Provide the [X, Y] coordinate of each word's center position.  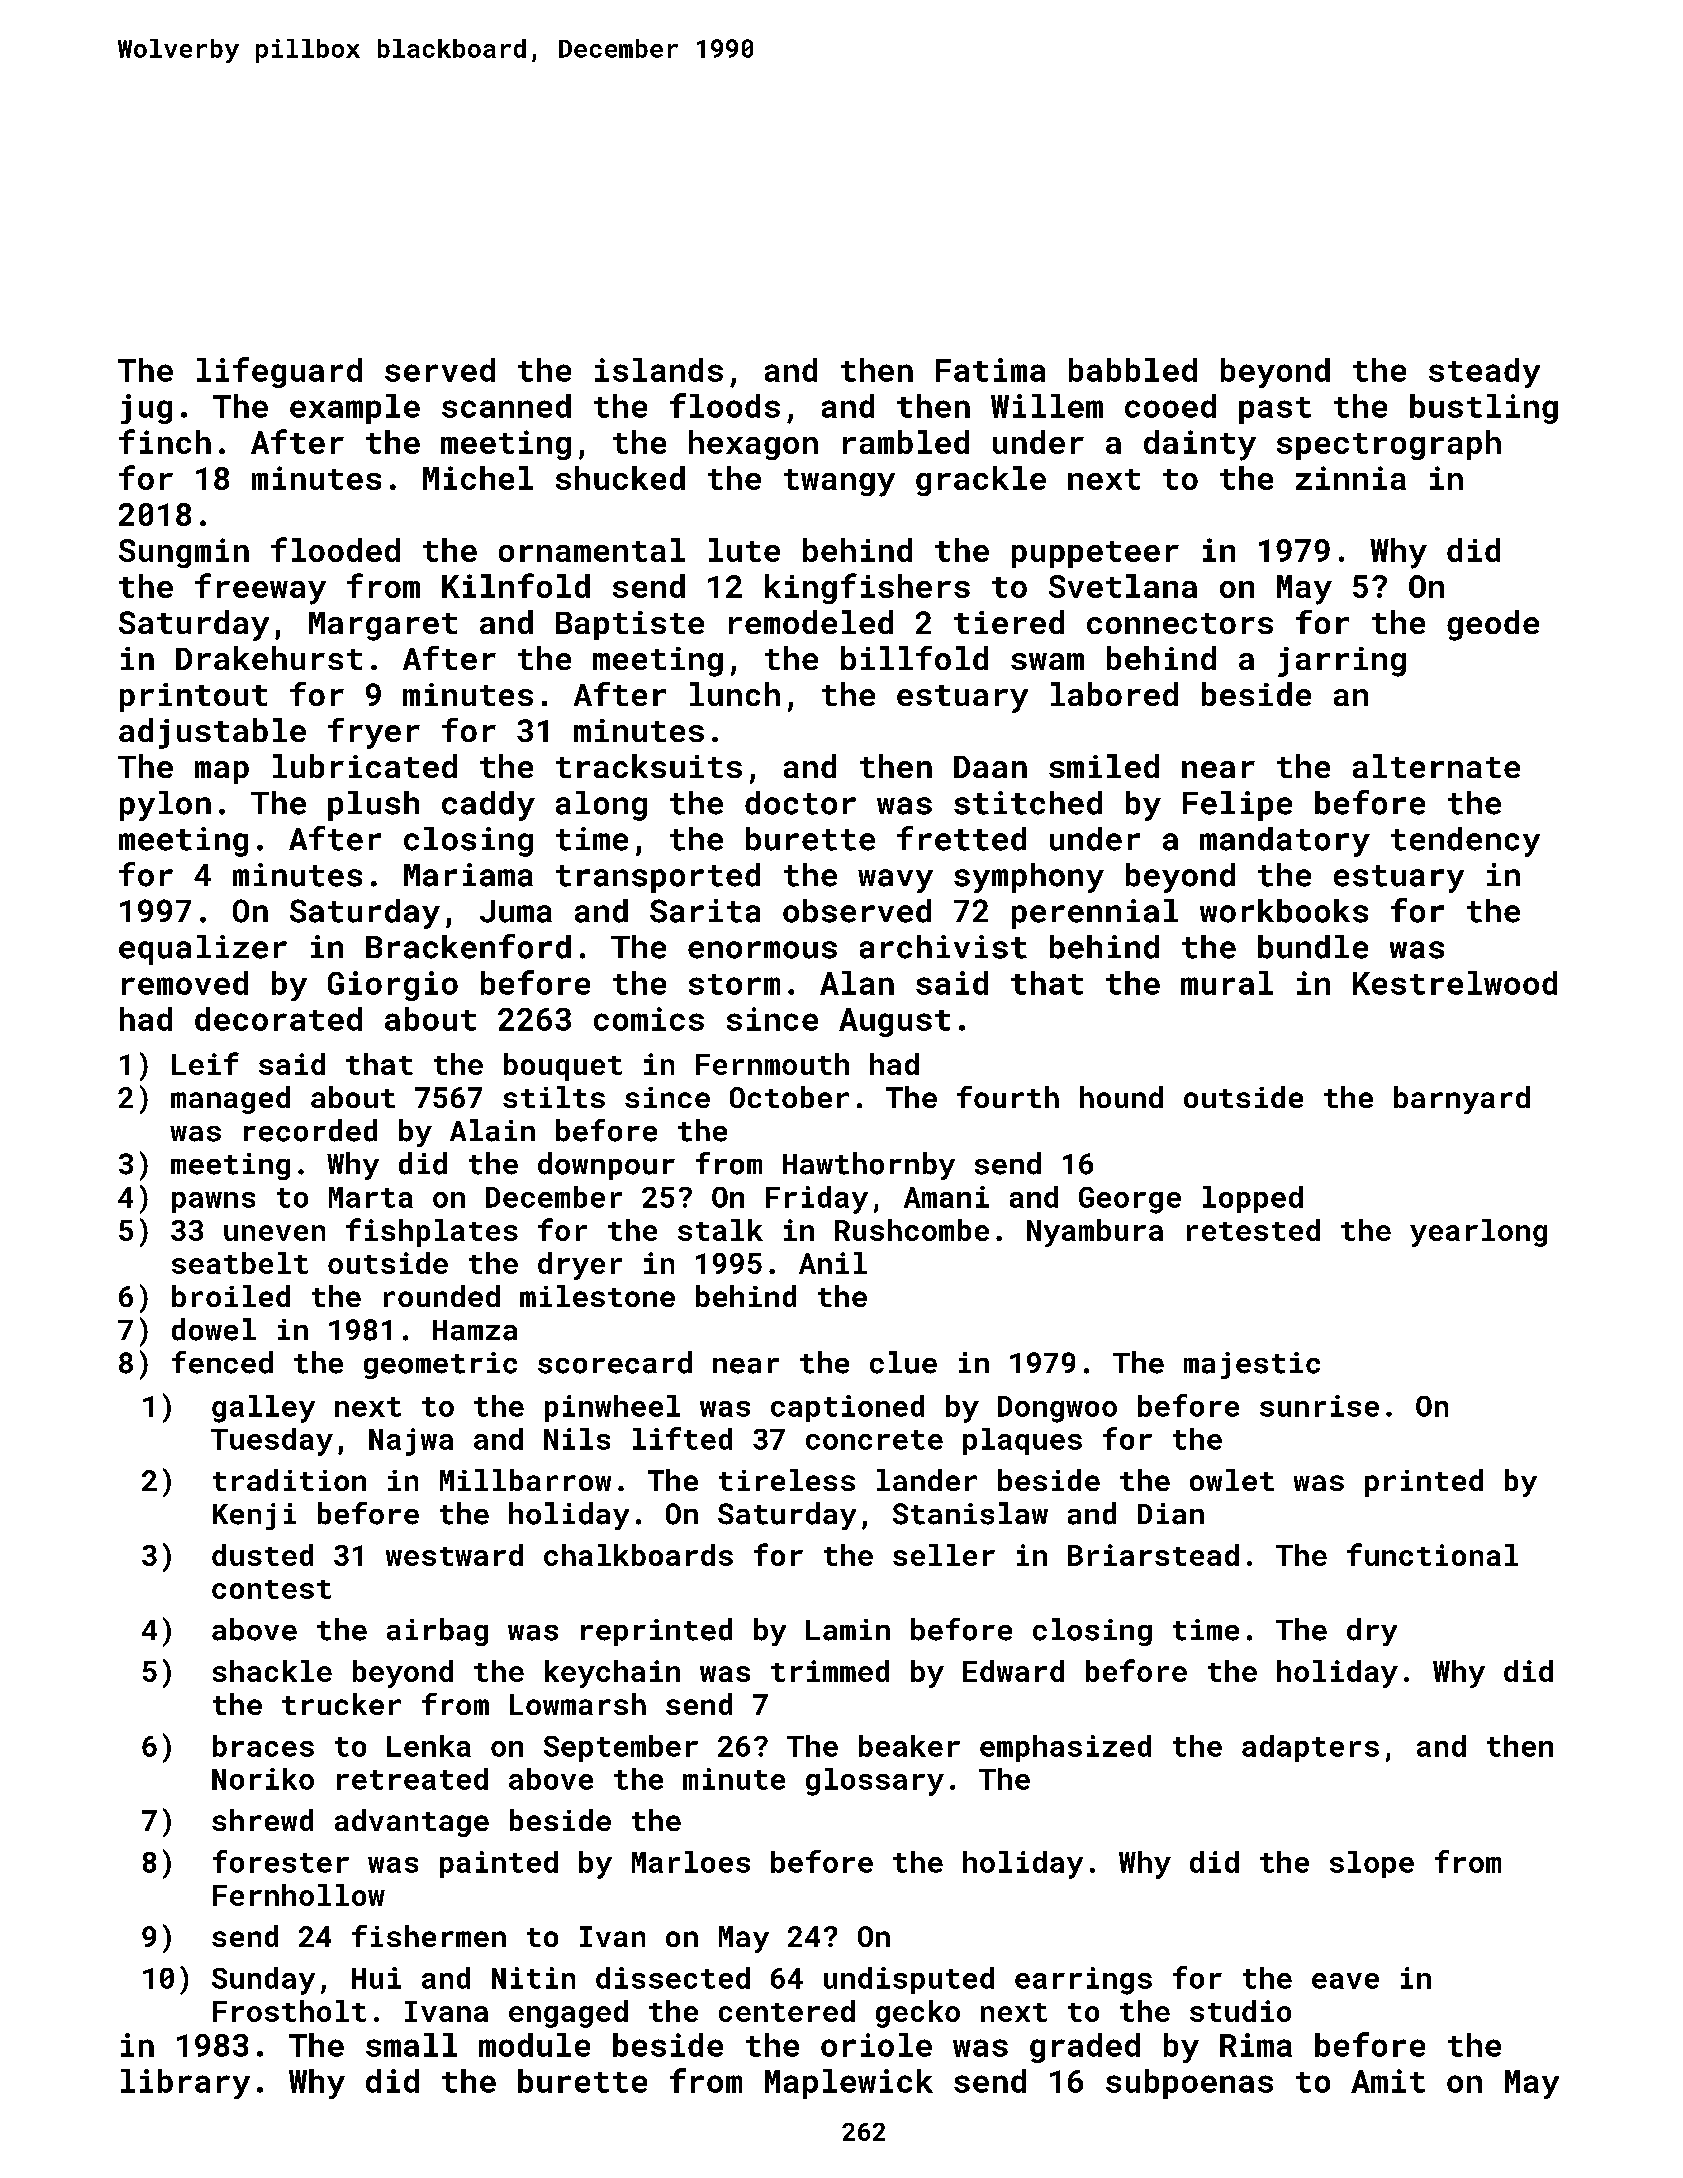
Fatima [990, 370]
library [185, 2084]
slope [1372, 1864]
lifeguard [279, 372]
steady [1484, 373]
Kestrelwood [1455, 983]
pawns [213, 1202]
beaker [909, 1746]
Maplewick [849, 2084]
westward [454, 1555]
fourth [1008, 1097]
